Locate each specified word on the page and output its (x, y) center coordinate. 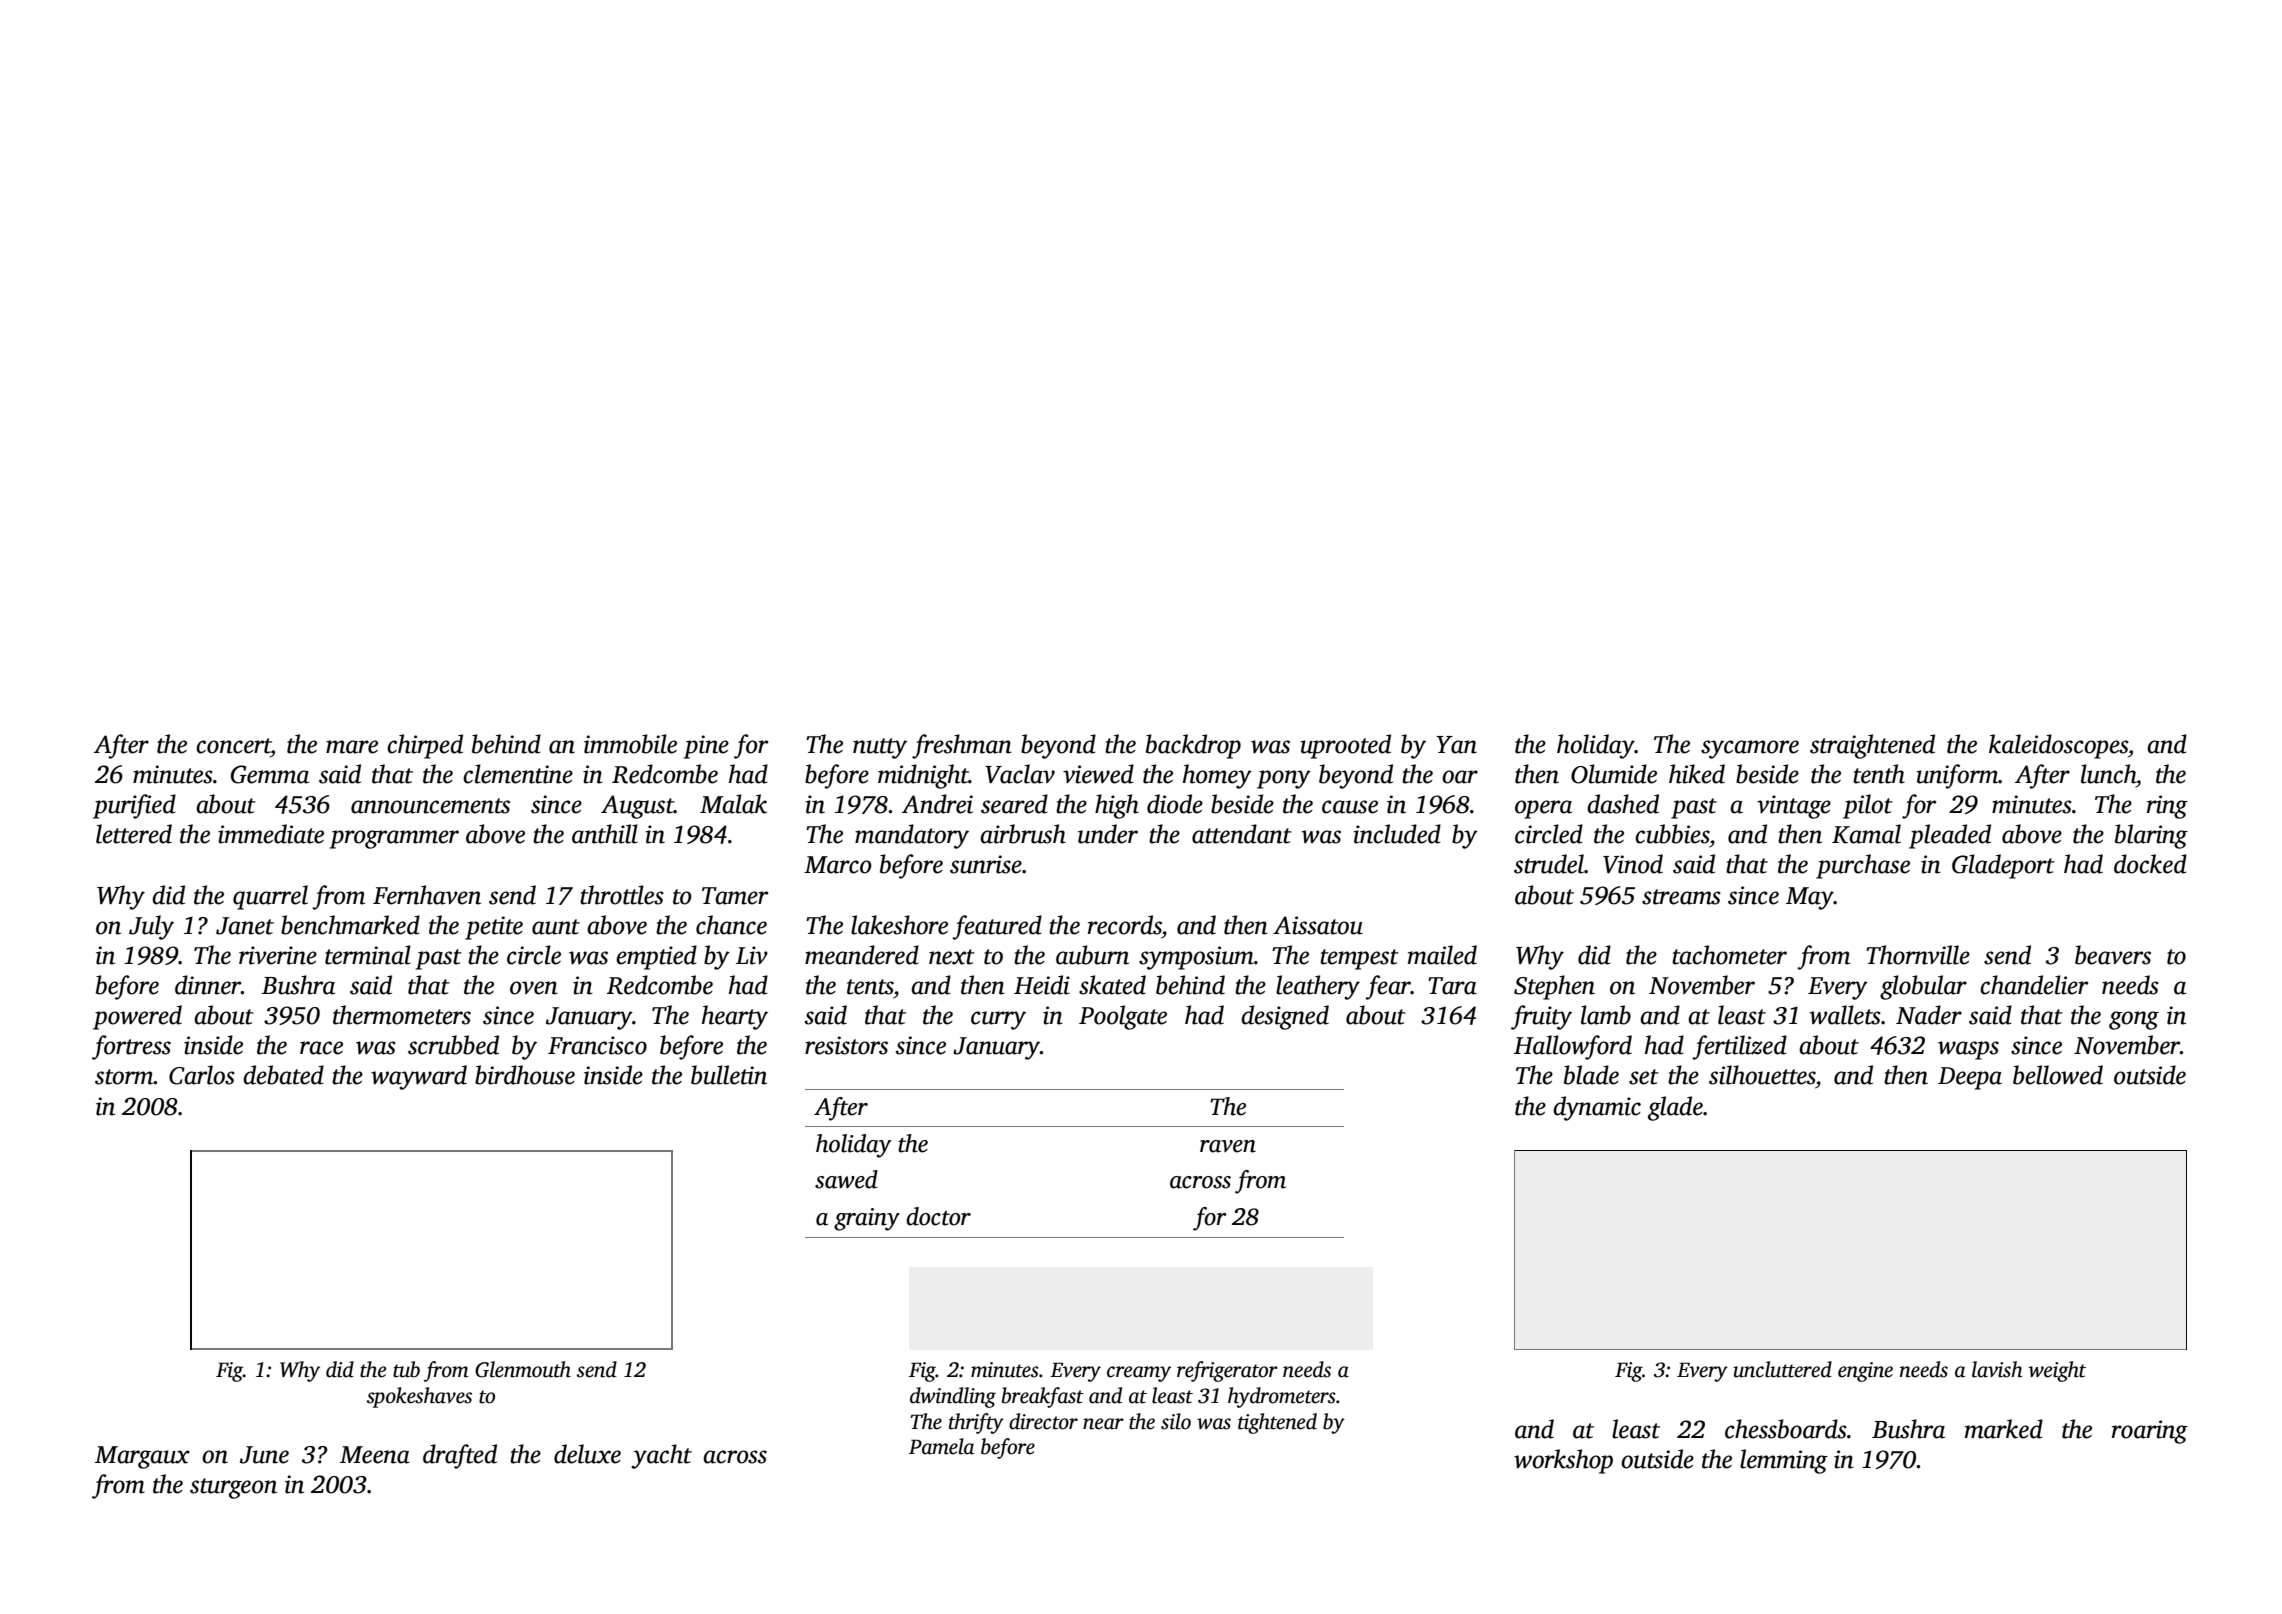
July (151, 927)
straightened (1872, 746)
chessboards (1786, 1429)
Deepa (1970, 1078)
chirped (425, 746)
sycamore (1750, 749)
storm (124, 1077)
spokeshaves (419, 1397)
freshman (962, 746)
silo (1176, 1421)
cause (1350, 807)
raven (1228, 1146)
